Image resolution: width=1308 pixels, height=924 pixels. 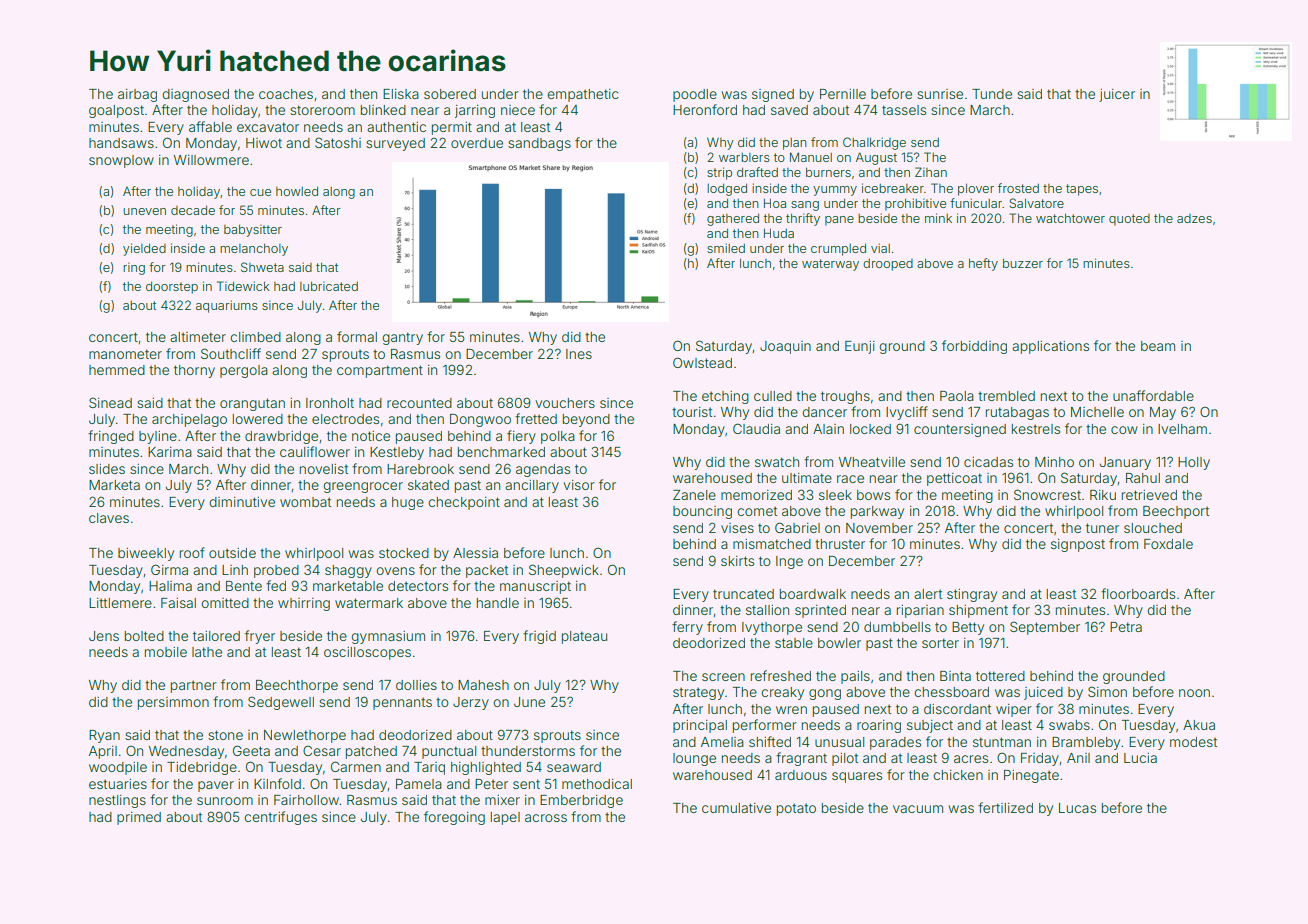 What do you see at coordinates (692, 412) in the screenshot?
I see `tourist` at bounding box center [692, 412].
